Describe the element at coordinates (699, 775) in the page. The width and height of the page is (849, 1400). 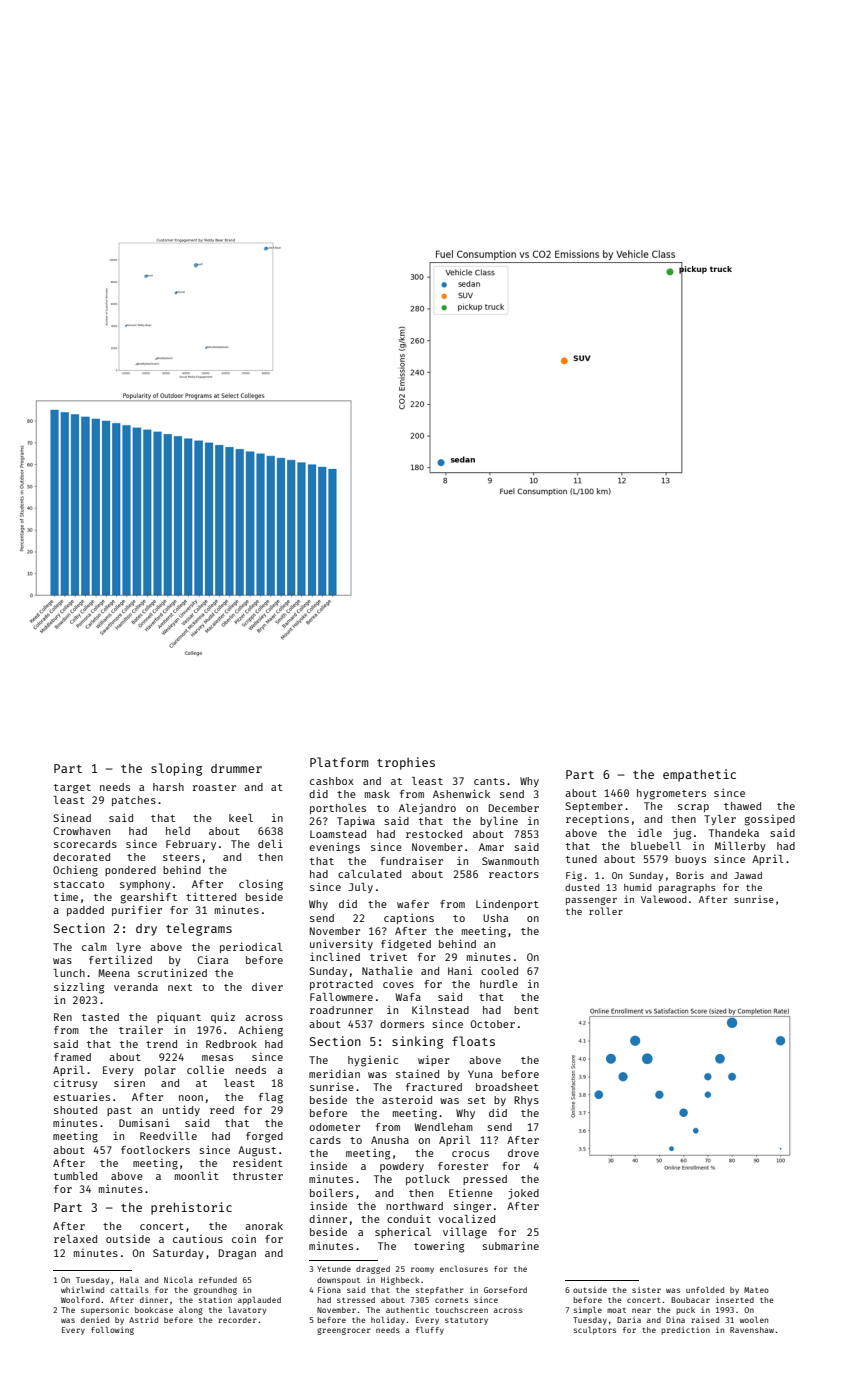
I see `empathetic` at that location.
